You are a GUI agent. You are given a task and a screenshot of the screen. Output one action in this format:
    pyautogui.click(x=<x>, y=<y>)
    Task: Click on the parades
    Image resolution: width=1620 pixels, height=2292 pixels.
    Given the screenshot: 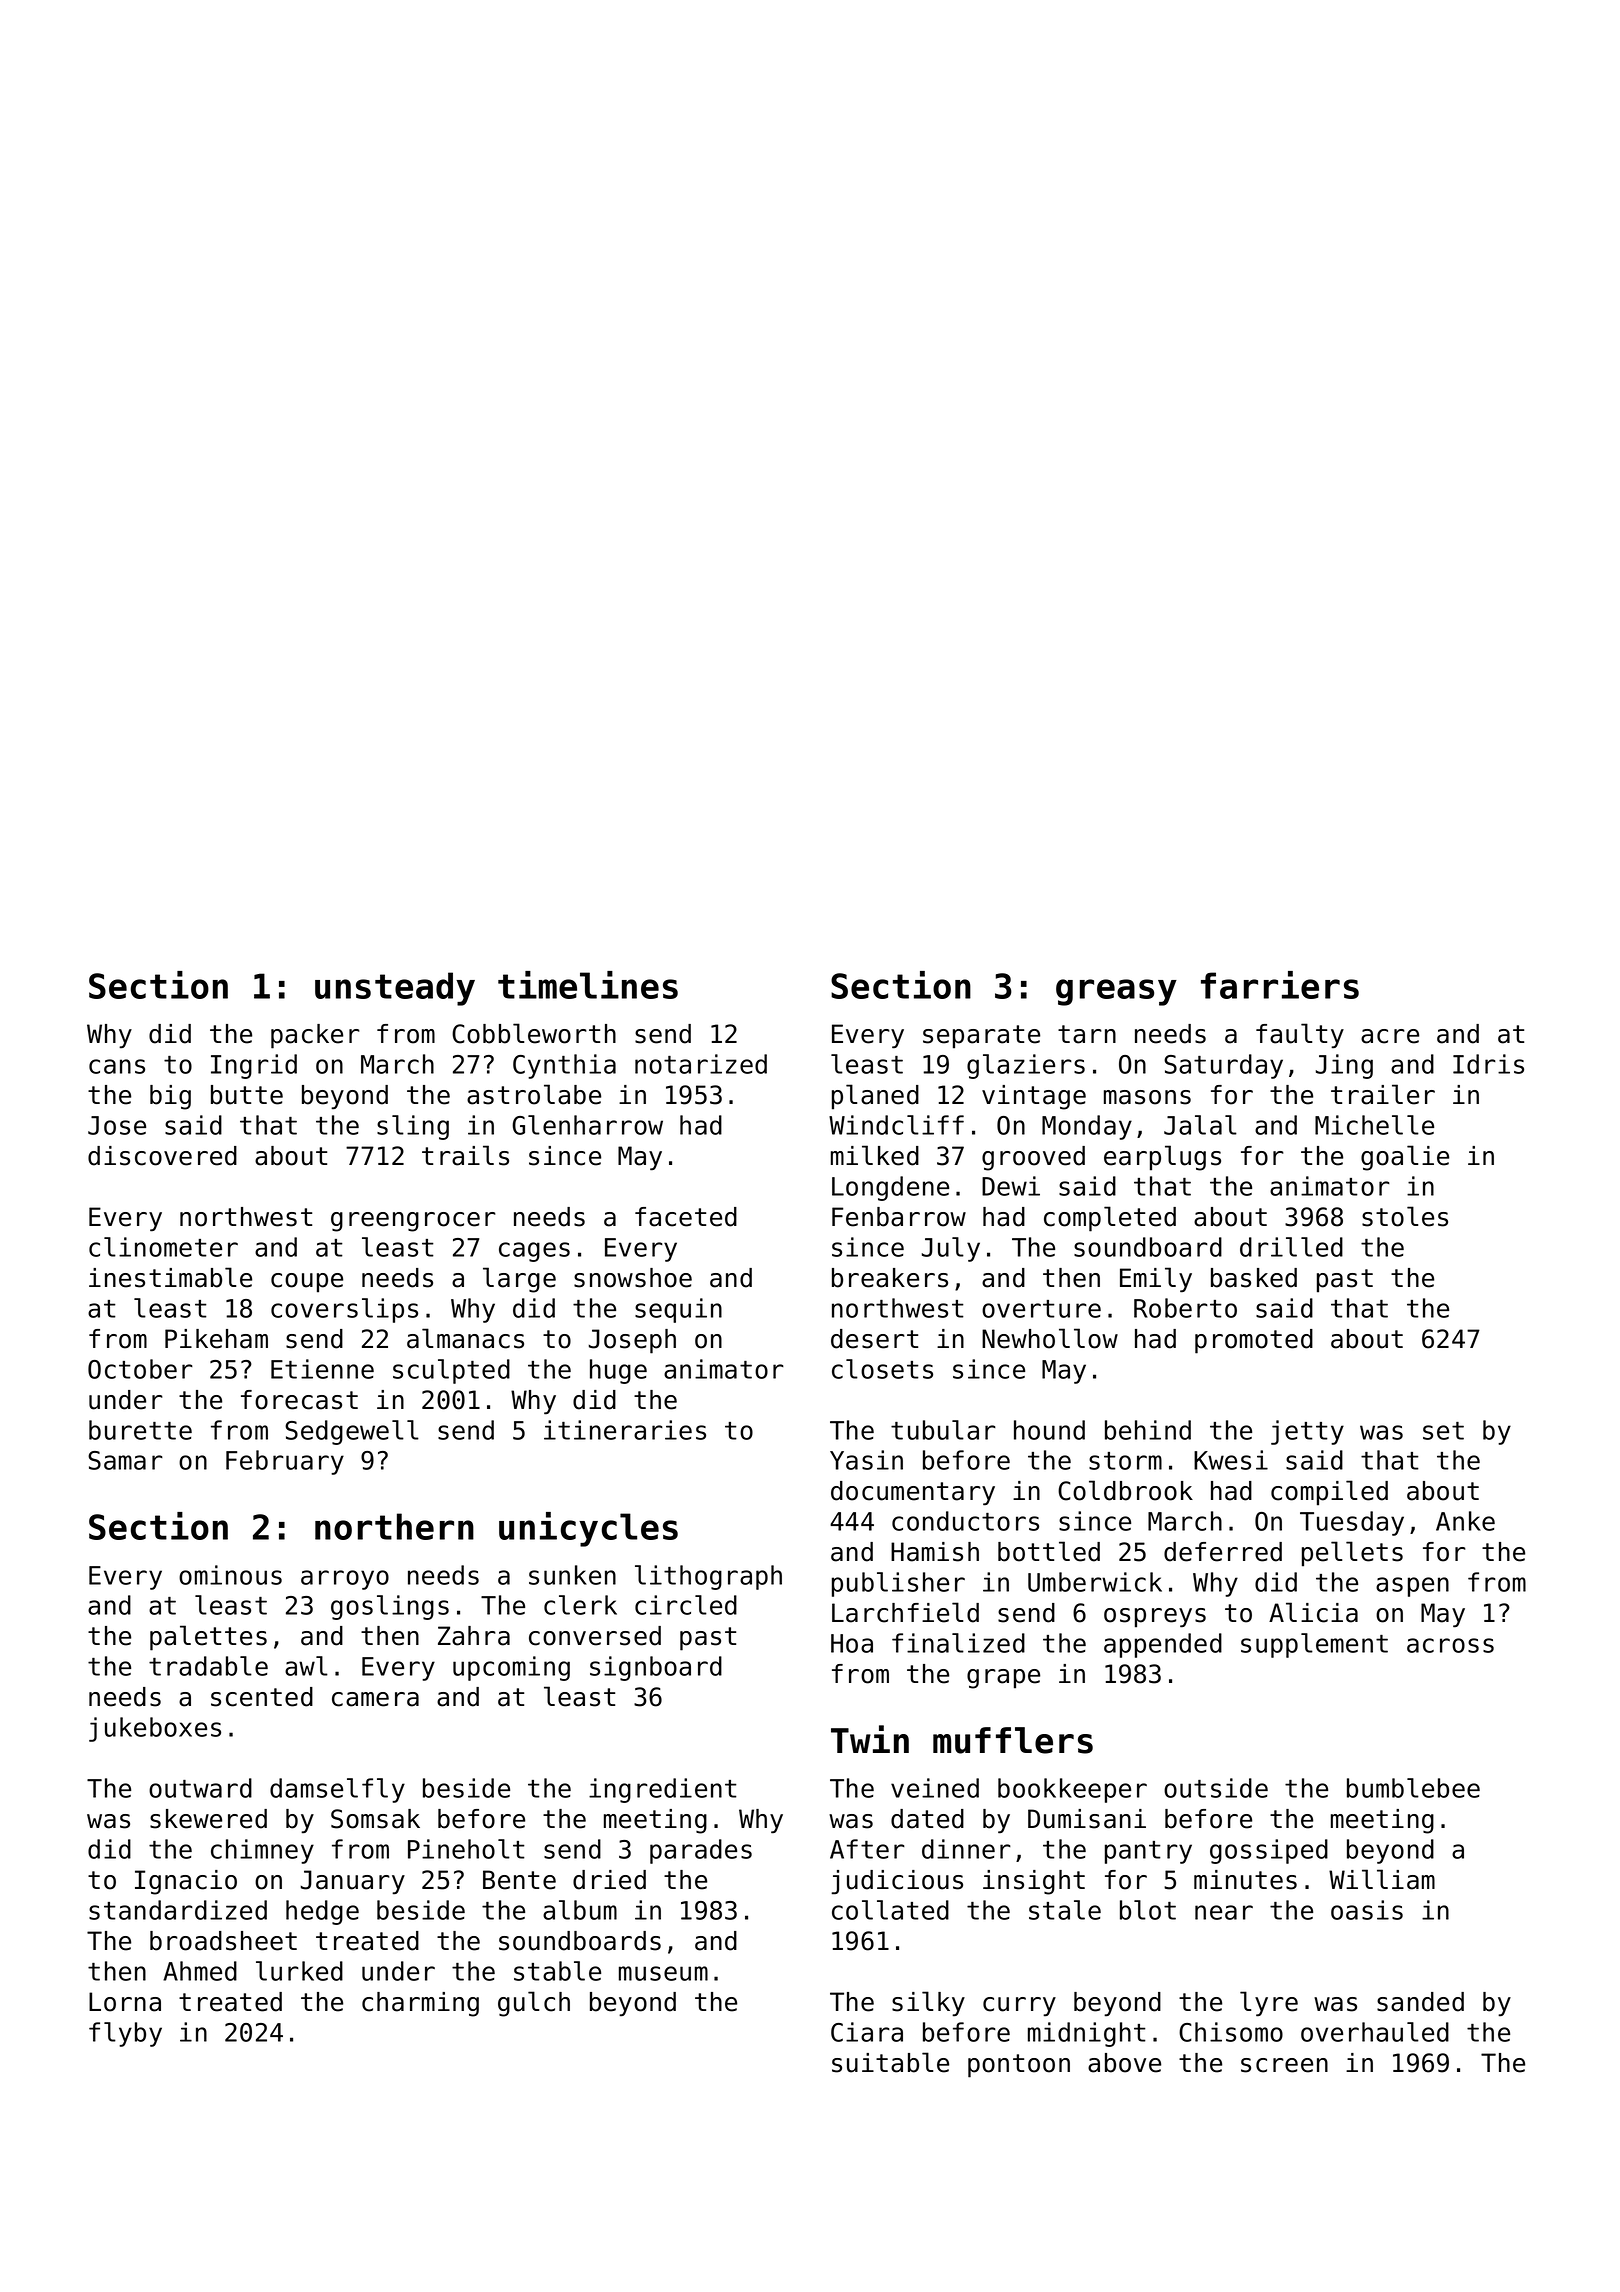 What is the action you would take?
    pyautogui.click(x=701, y=1851)
